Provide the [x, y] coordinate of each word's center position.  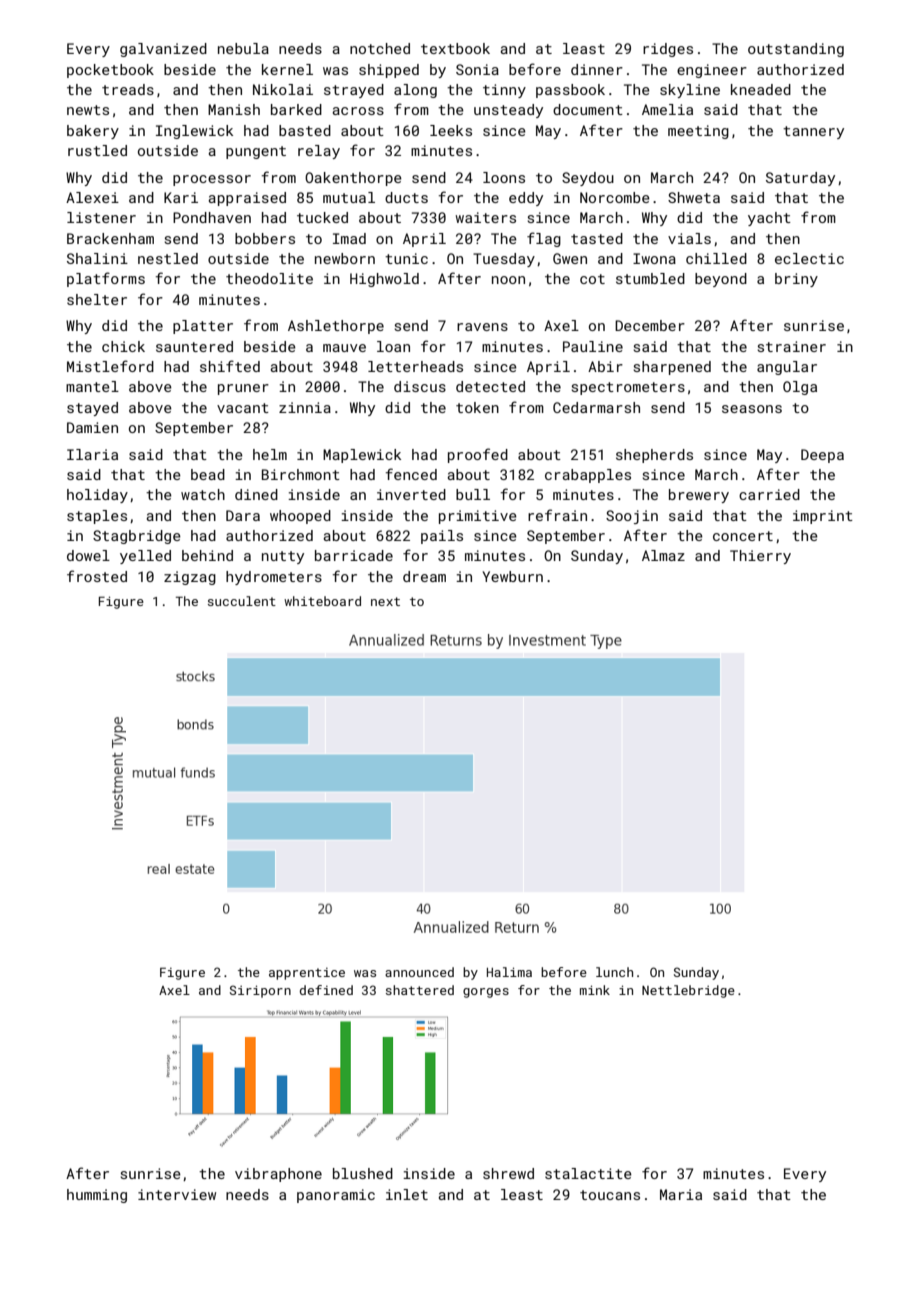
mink [595, 990]
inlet [407, 1194]
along [415, 91]
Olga [800, 388]
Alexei [92, 197]
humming [97, 1196]
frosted [97, 576]
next [385, 601]
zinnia [305, 407]
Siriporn [260, 991]
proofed [478, 455]
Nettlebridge [688, 991]
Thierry [760, 557]
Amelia [667, 109]
